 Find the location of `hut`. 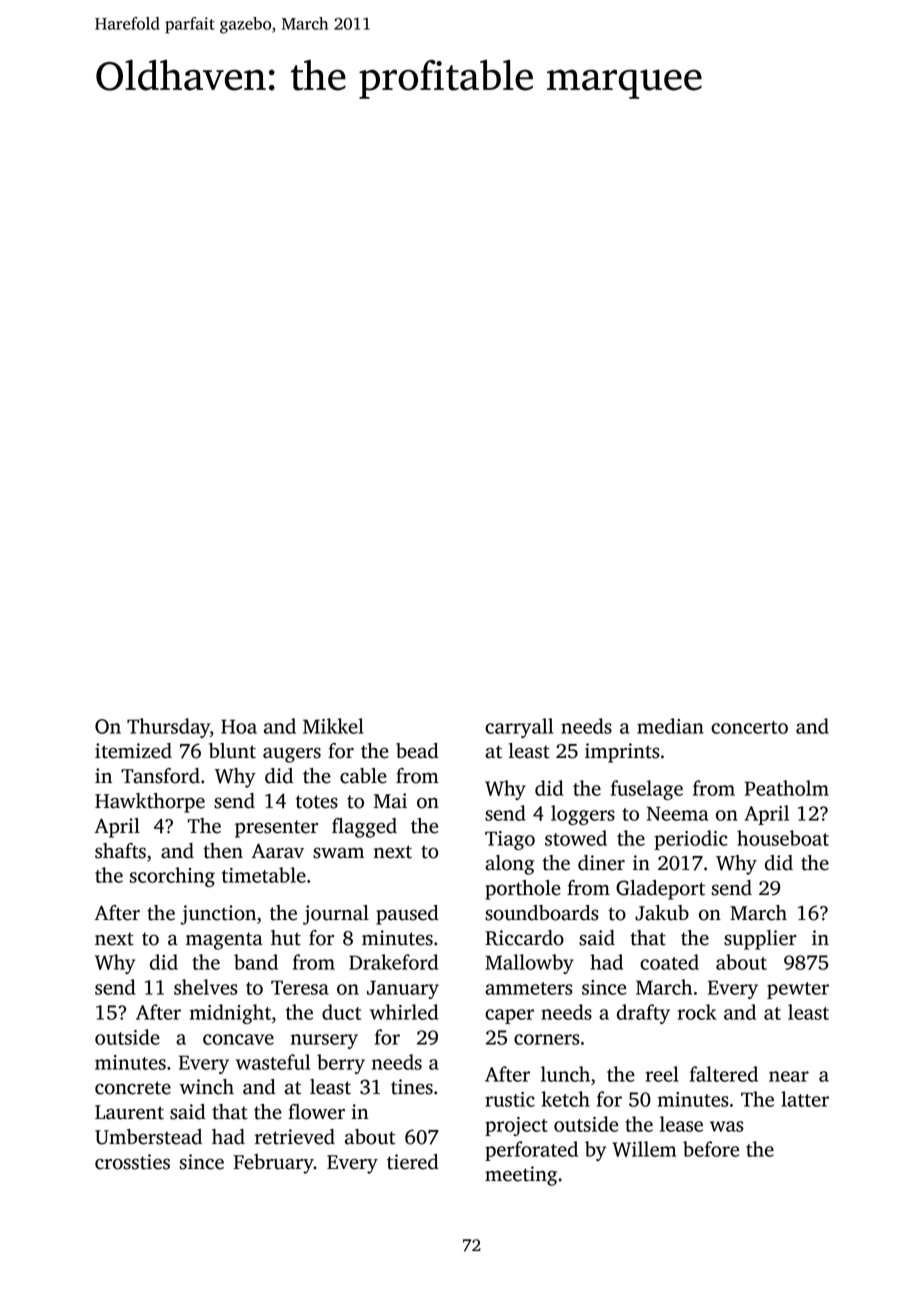

hut is located at coordinates (286, 938).
